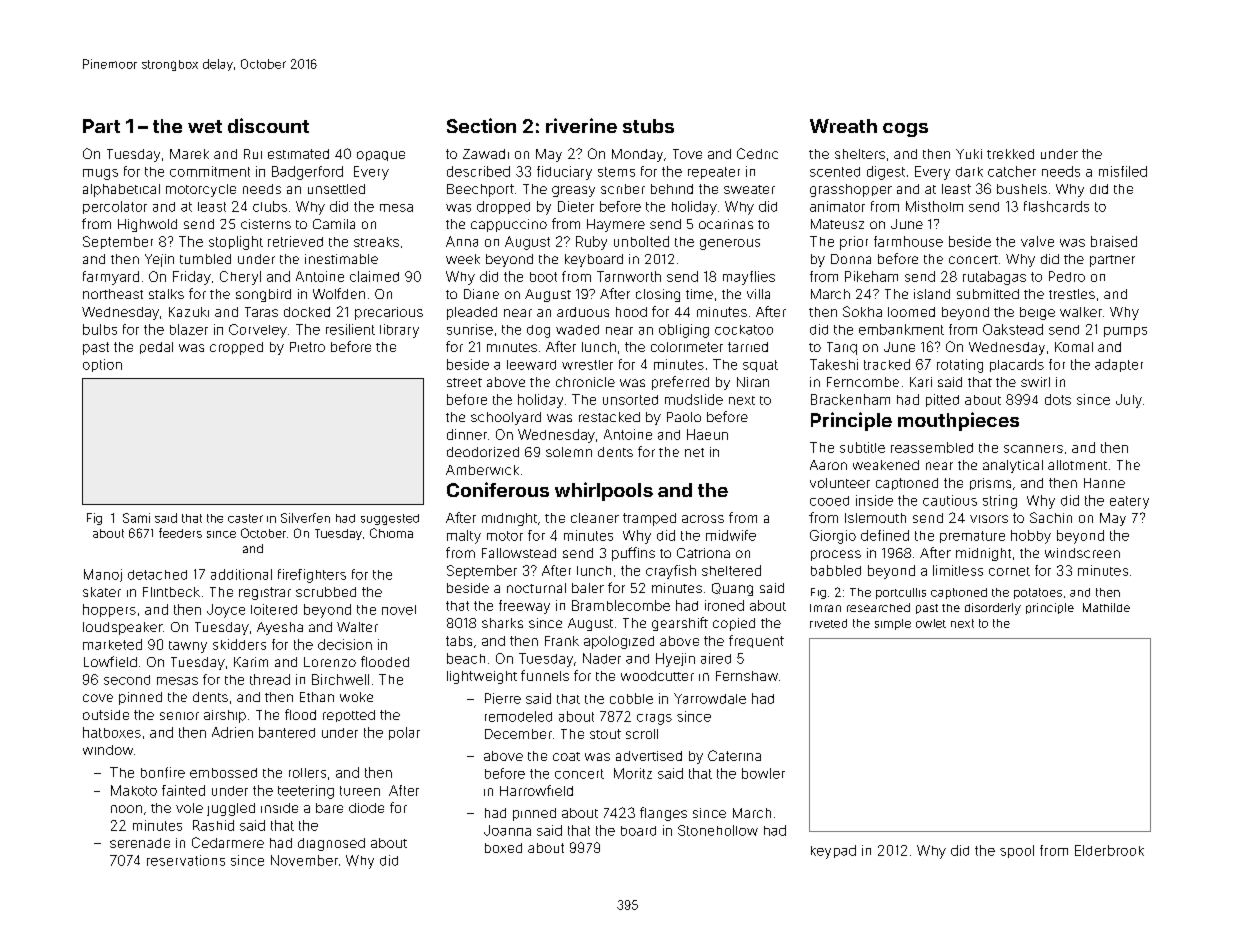  Describe the element at coordinates (1012, 171) in the screenshot. I see `catcher` at that location.
